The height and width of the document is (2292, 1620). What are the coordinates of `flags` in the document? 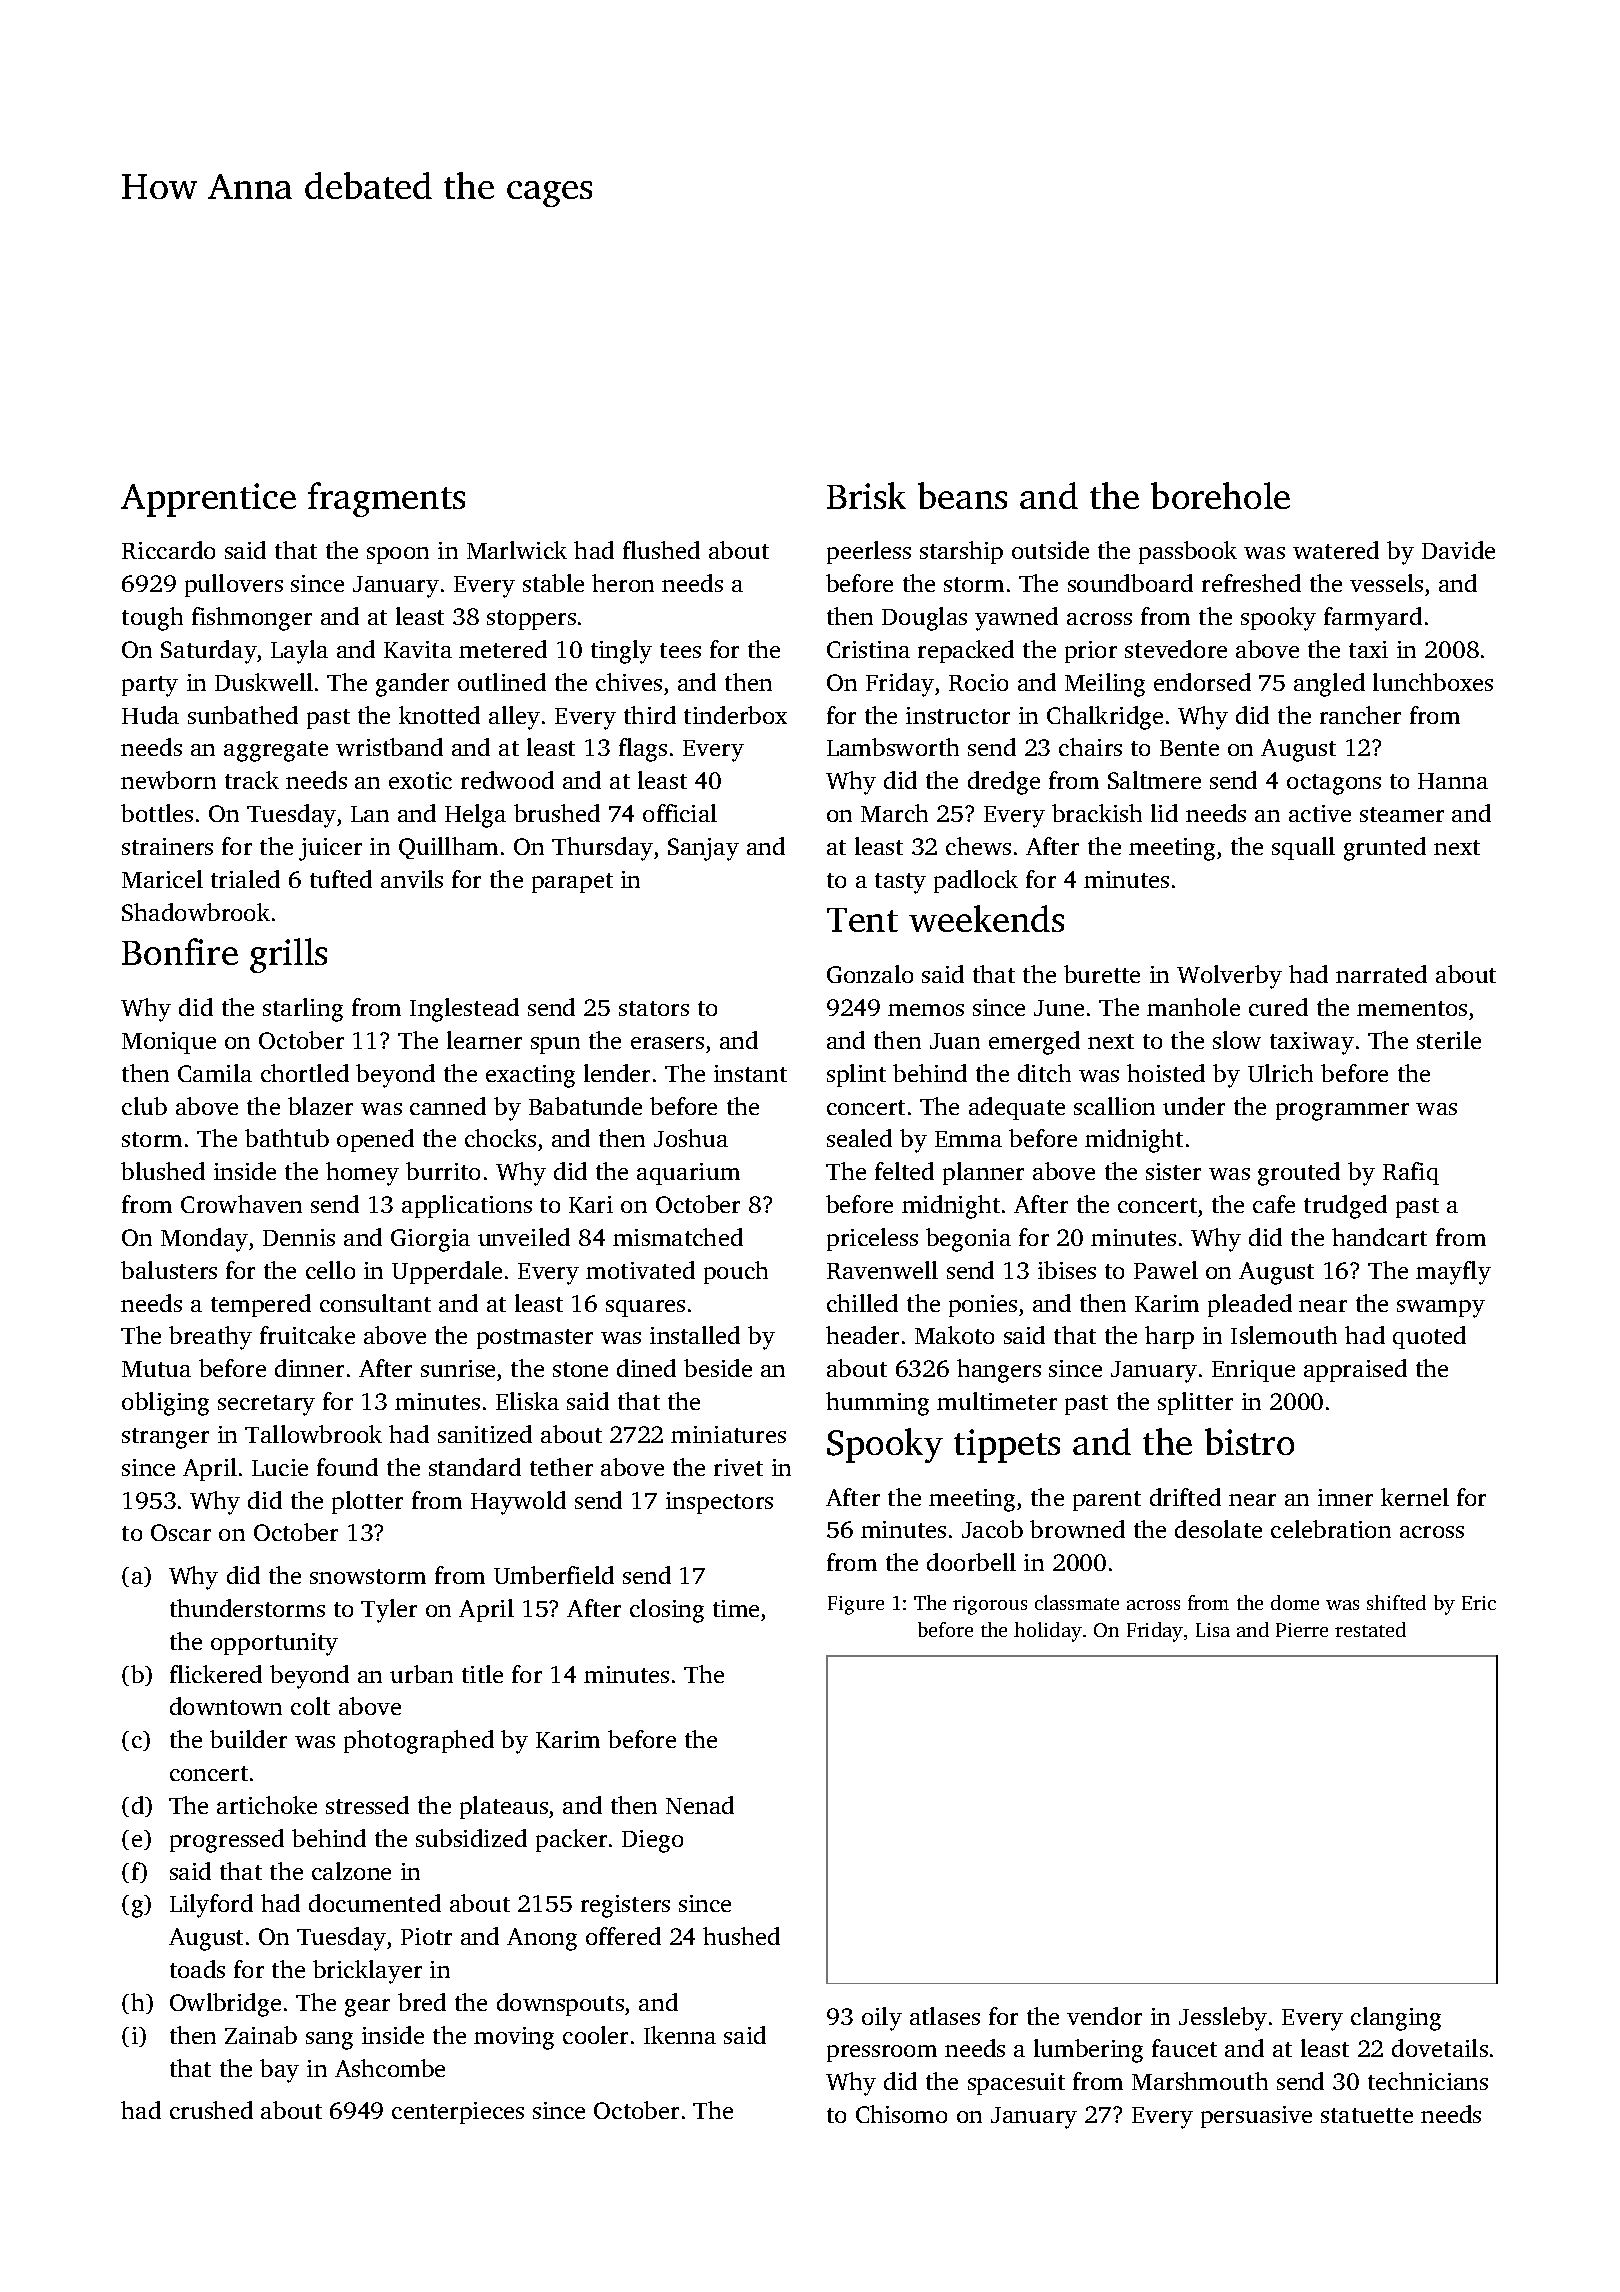 It's located at (643, 750).
